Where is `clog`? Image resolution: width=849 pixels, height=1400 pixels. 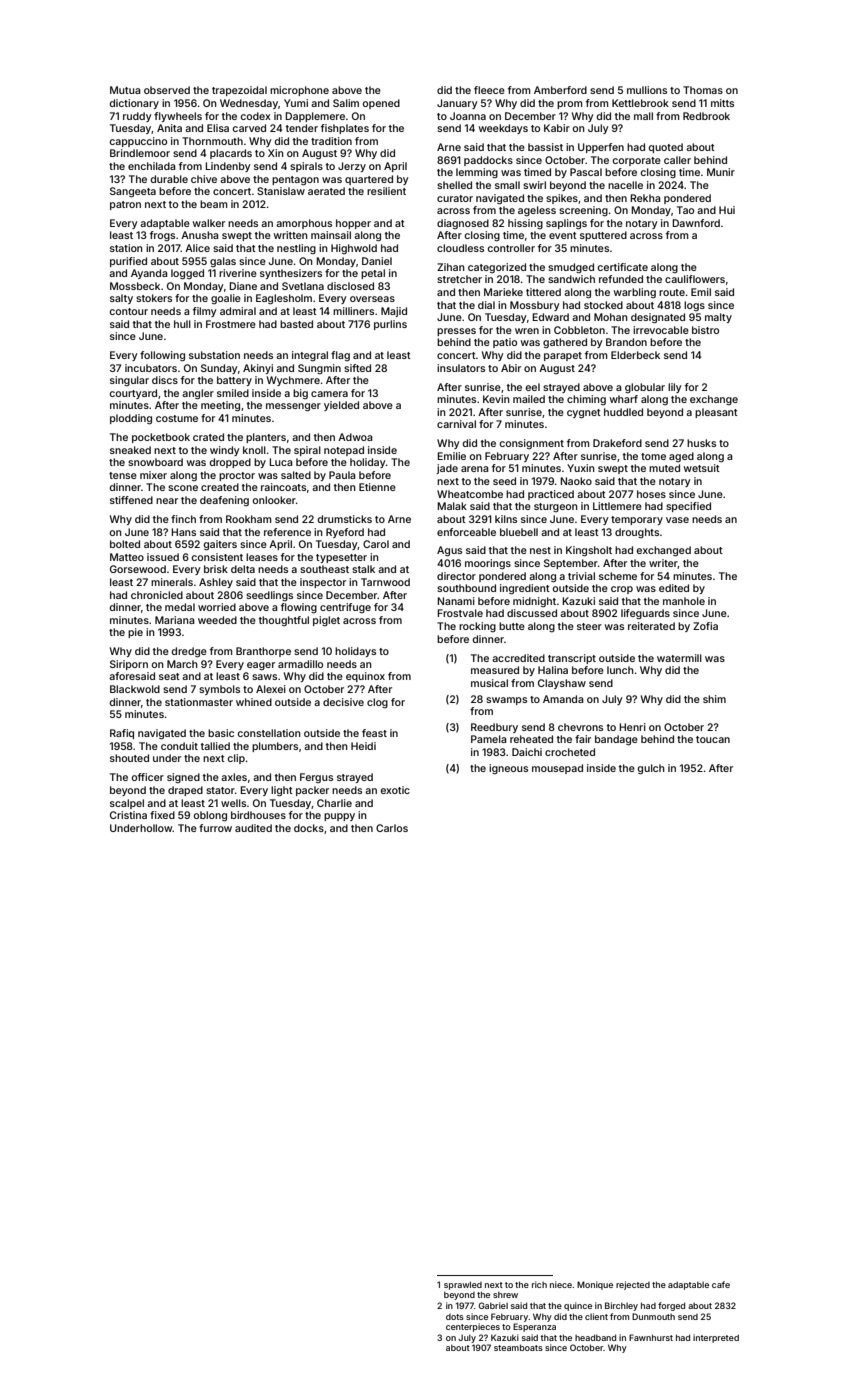
clog is located at coordinates (377, 703).
